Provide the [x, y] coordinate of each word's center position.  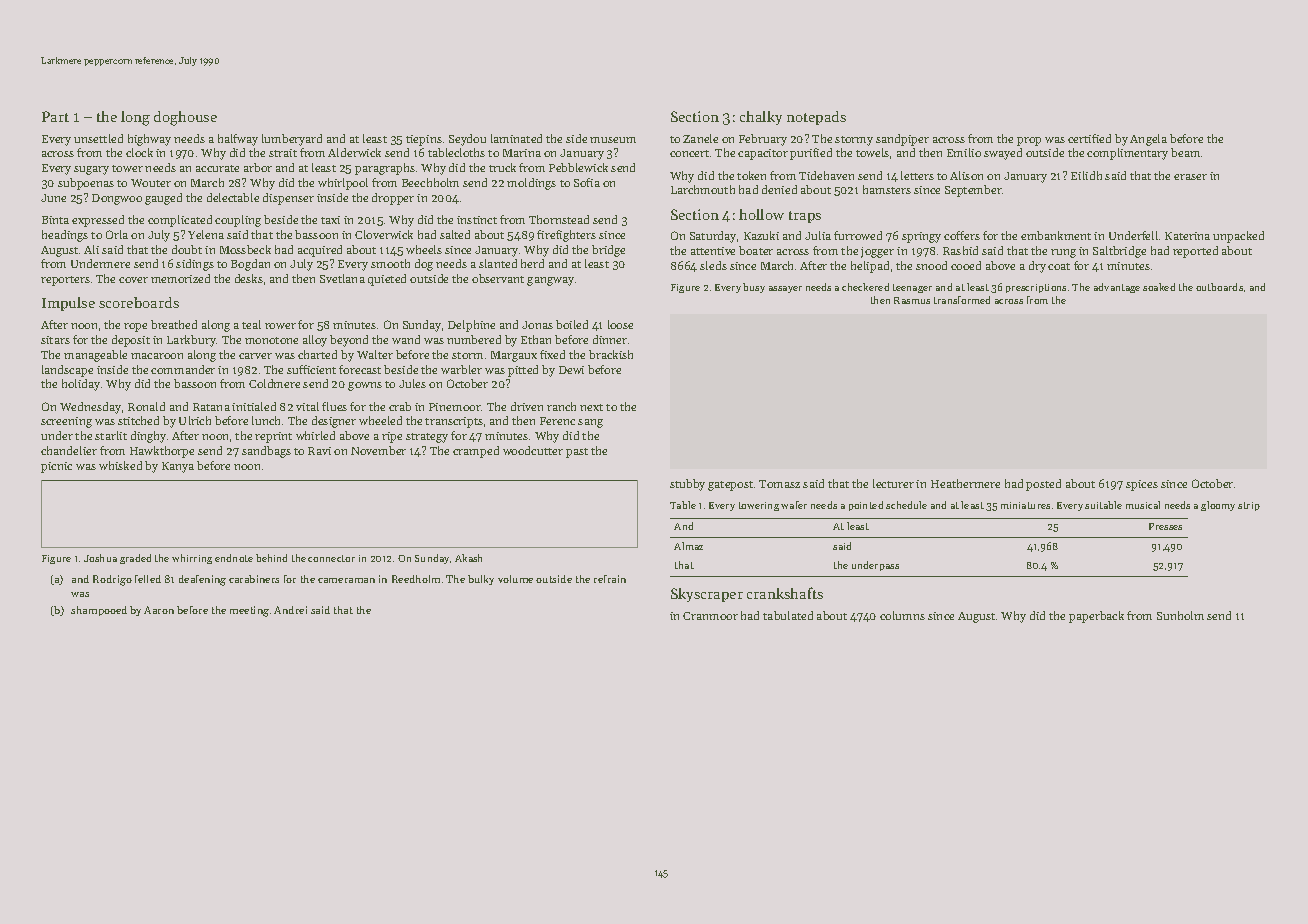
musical [1143, 505]
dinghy [148, 437]
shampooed [99, 611]
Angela [1148, 140]
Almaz [688, 546]
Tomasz [779, 484]
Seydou [467, 140]
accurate [217, 168]
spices [1142, 485]
